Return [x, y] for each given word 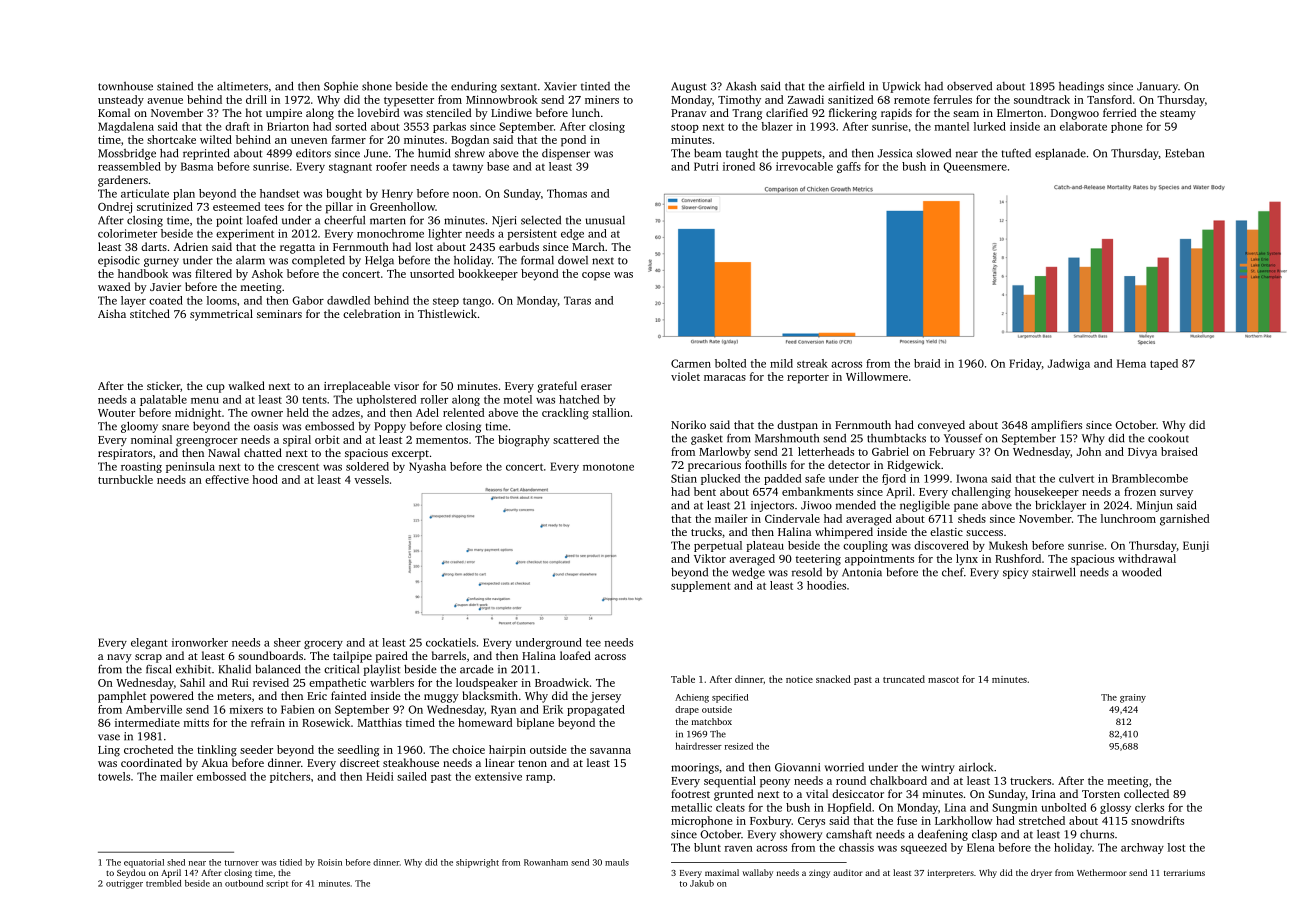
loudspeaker [487, 684]
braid [927, 363]
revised [271, 682]
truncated [904, 679]
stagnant [350, 168]
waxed [114, 286]
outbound [244, 883]
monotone [608, 467]
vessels [371, 479]
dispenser [566, 154]
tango [477, 302]
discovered [941, 545]
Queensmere [975, 167]
